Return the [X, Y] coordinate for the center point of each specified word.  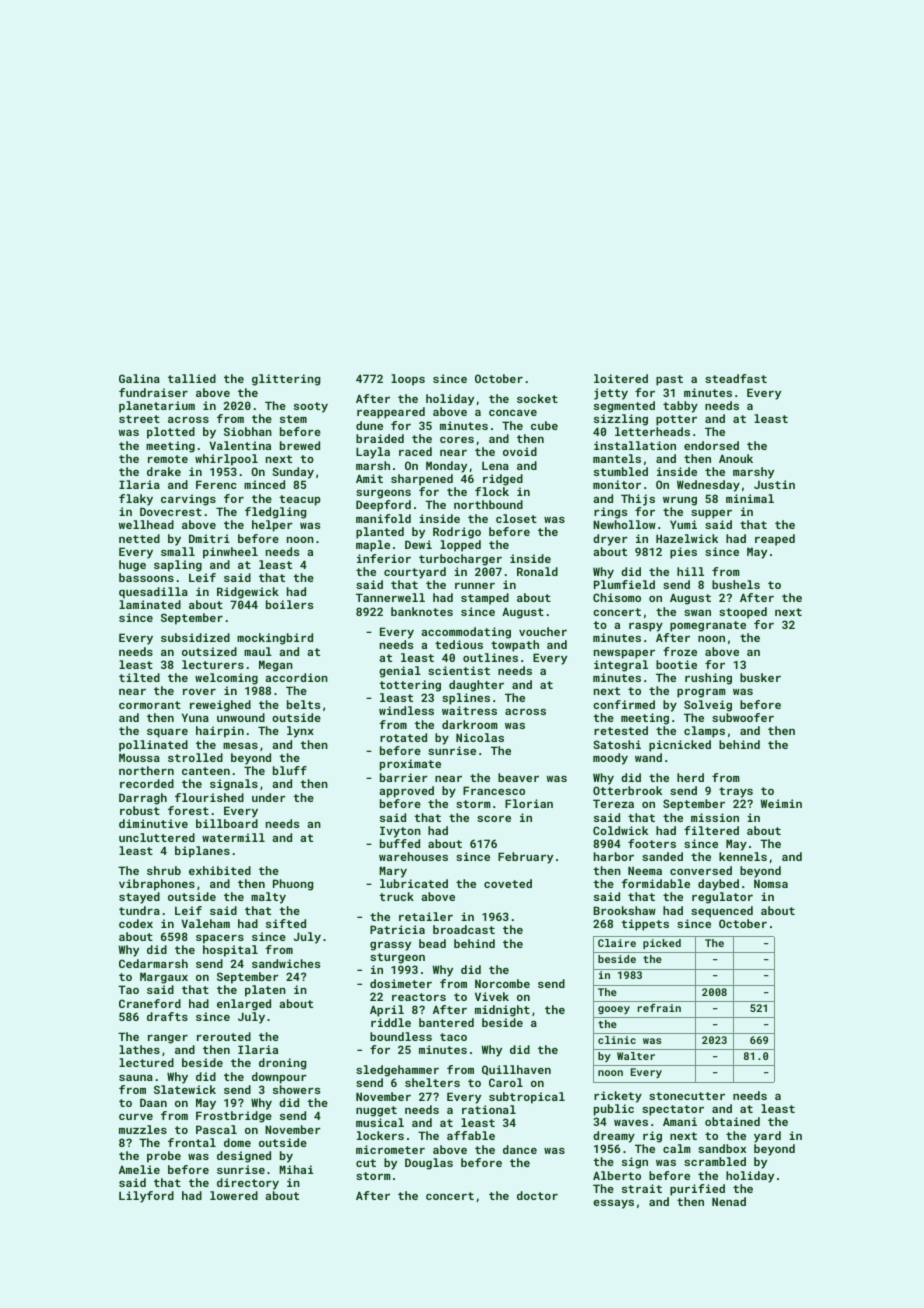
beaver [518, 777]
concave [513, 413]
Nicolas [480, 737]
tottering [410, 686]
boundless [401, 1036]
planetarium [157, 407]
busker [760, 677]
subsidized [195, 637]
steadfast [736, 378]
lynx [300, 732]
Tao [128, 989]
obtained [732, 1121]
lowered [234, 1195]
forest [188, 810]
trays [736, 792]
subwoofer [743, 717]
